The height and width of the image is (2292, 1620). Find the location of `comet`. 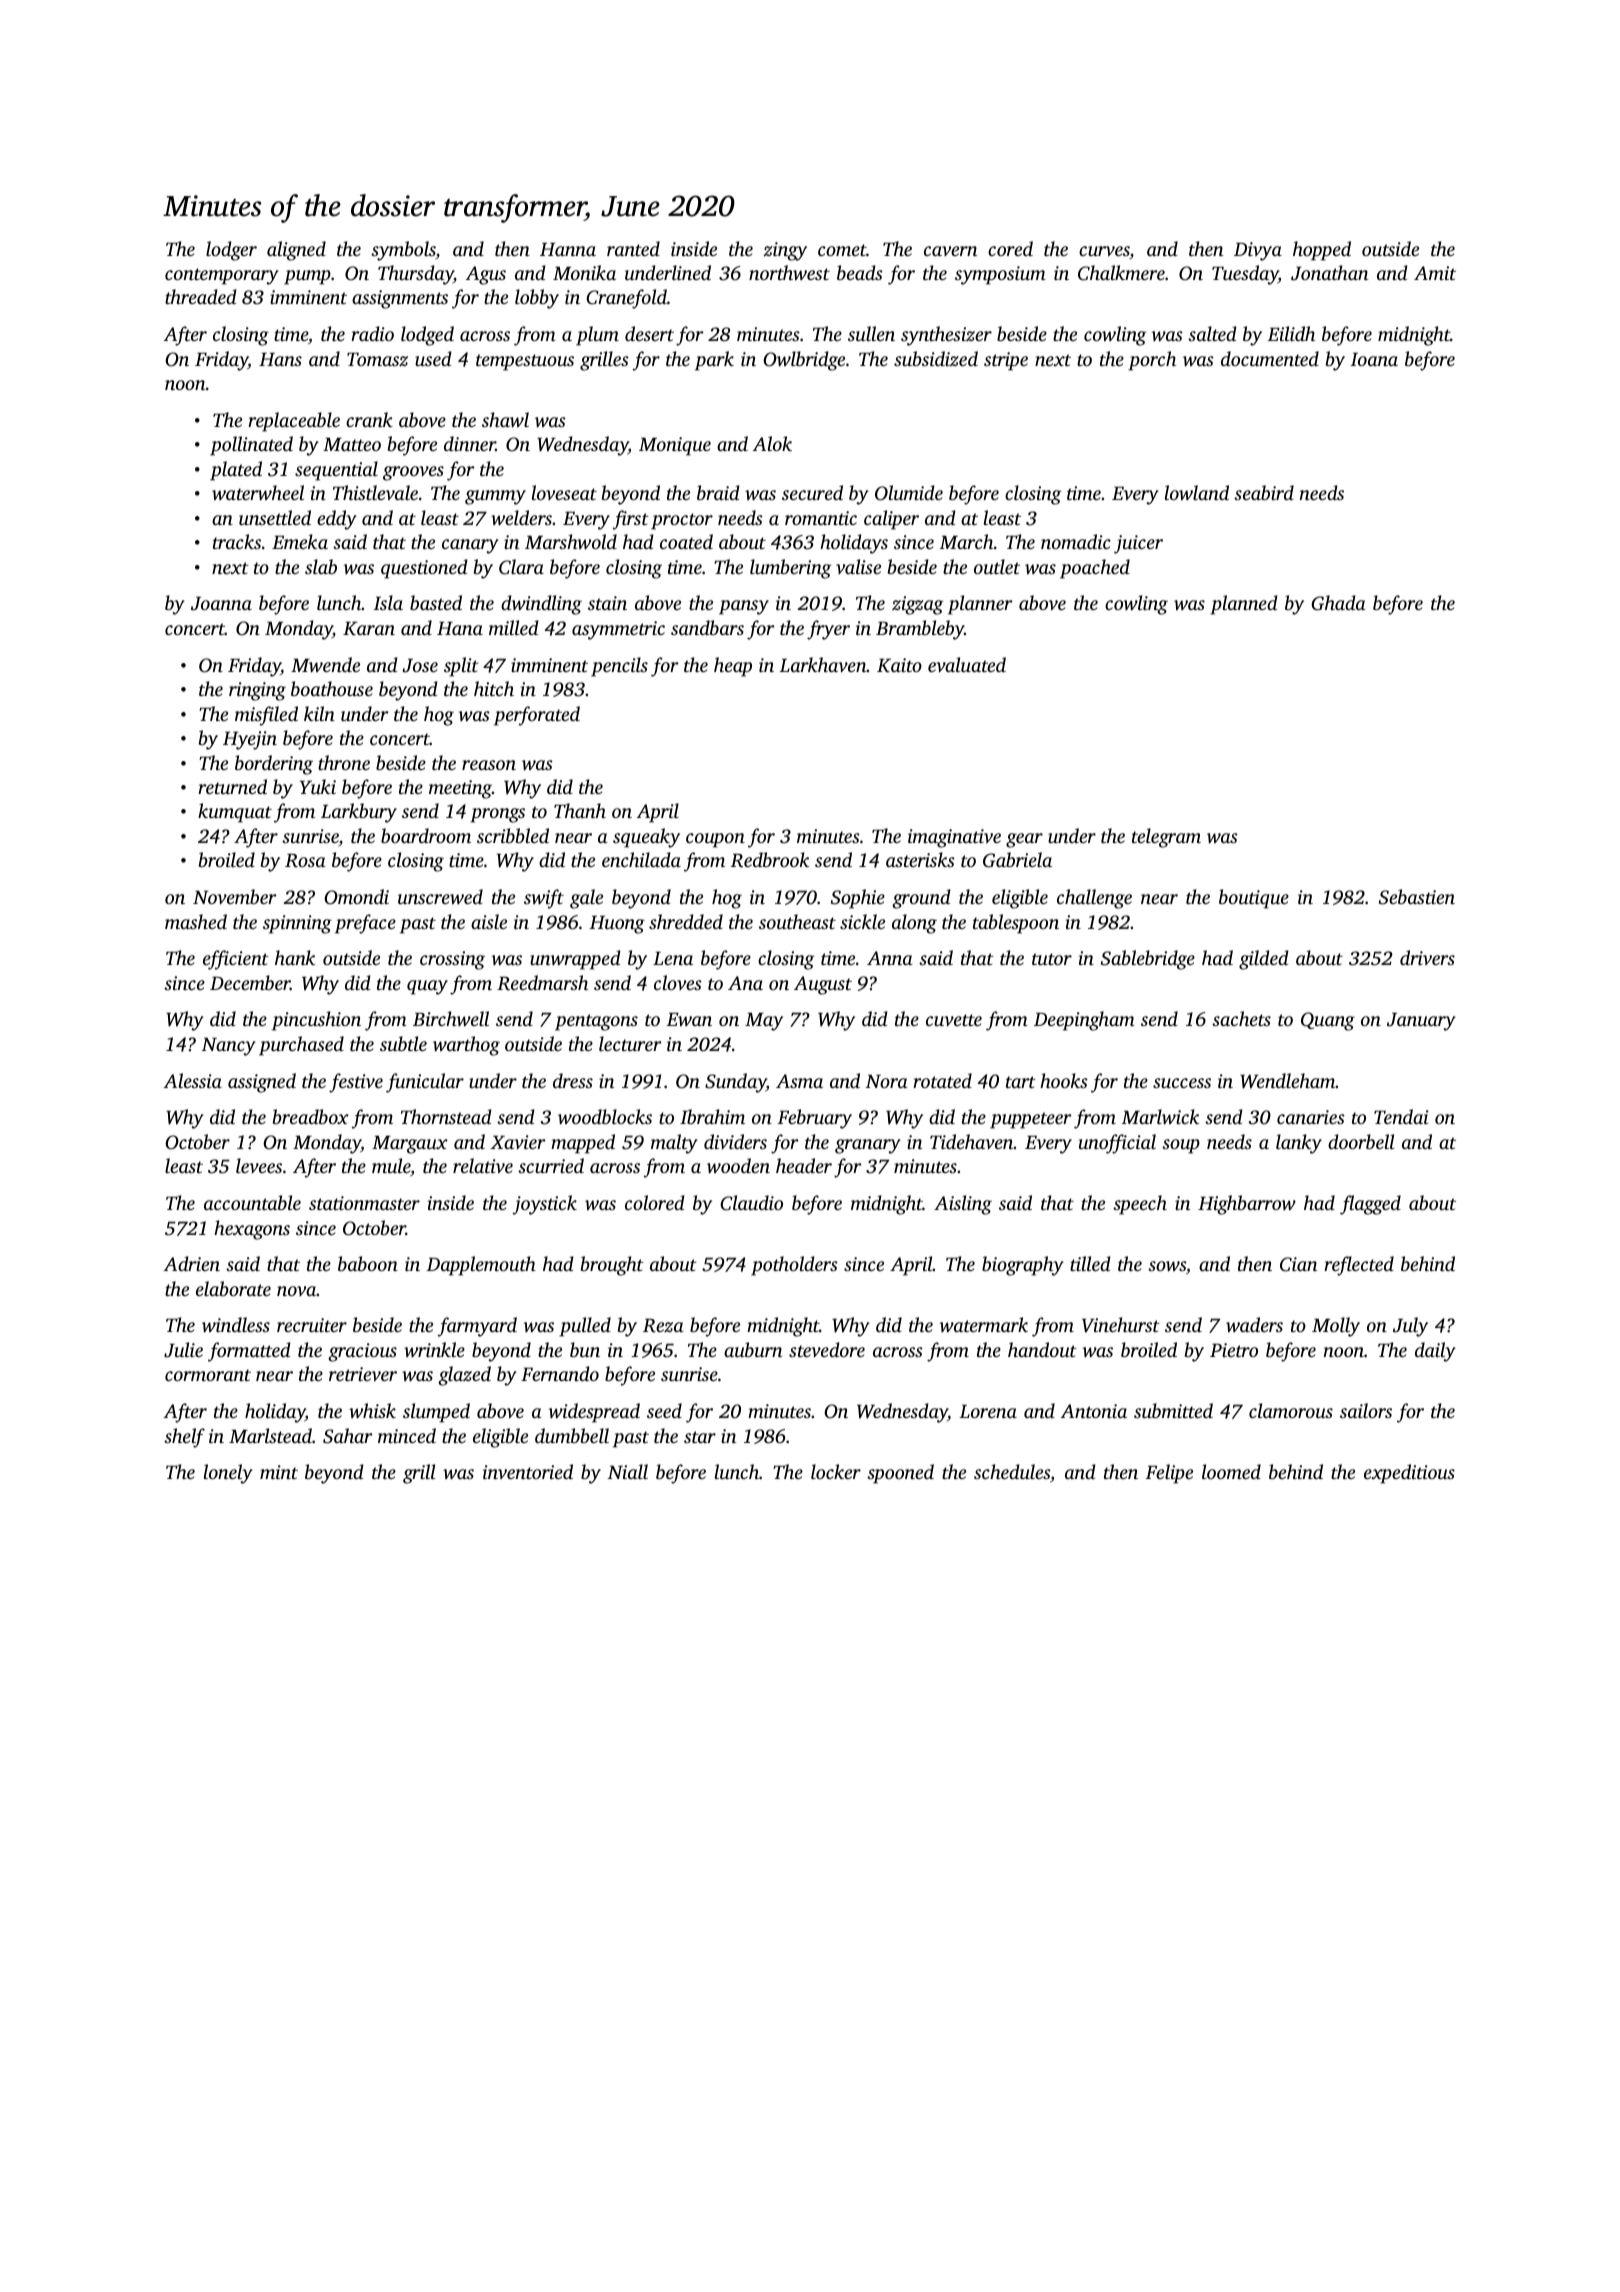

comet is located at coordinates (842, 250).
